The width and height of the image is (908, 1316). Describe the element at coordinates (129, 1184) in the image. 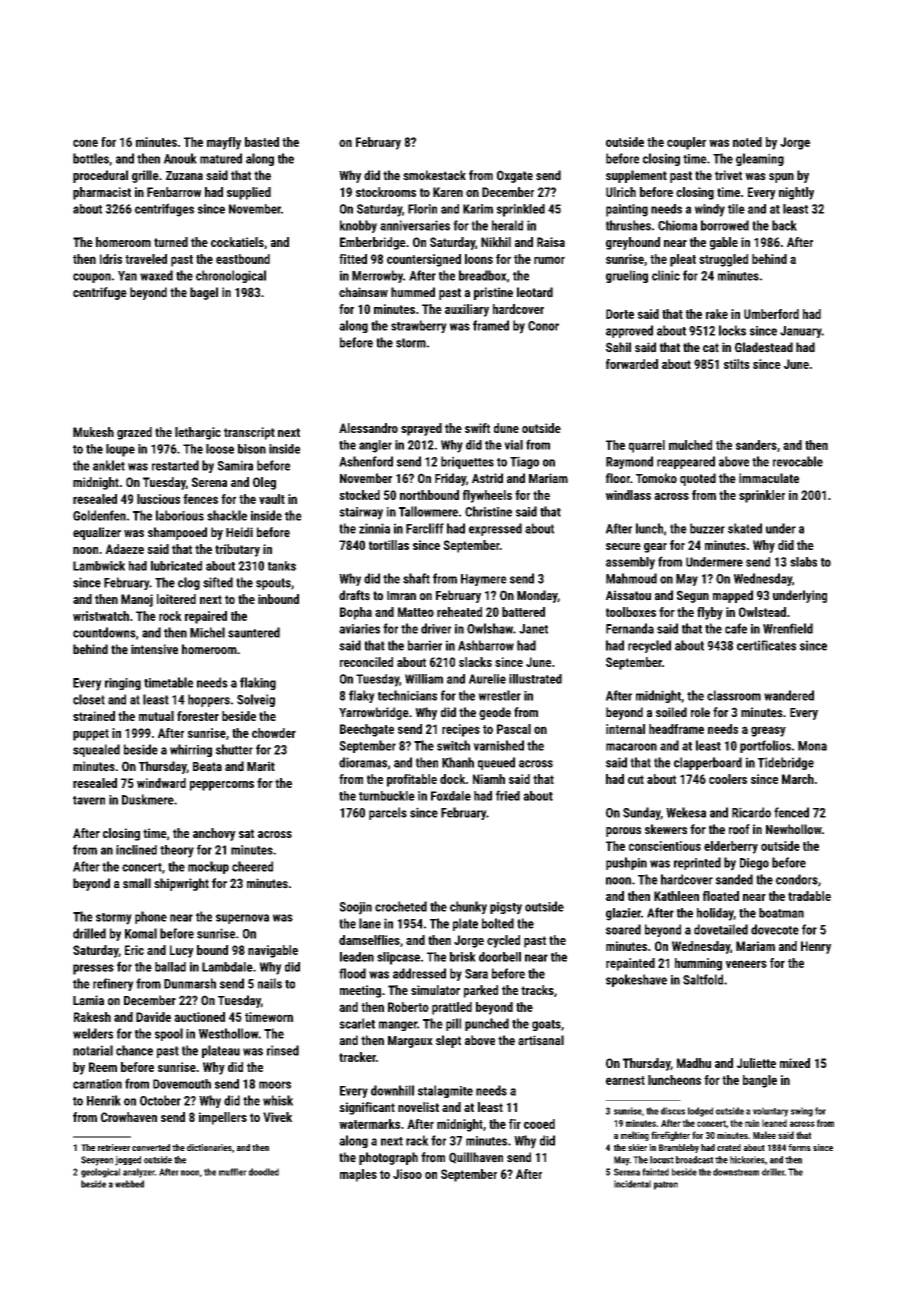

I see `webbed` at that location.
